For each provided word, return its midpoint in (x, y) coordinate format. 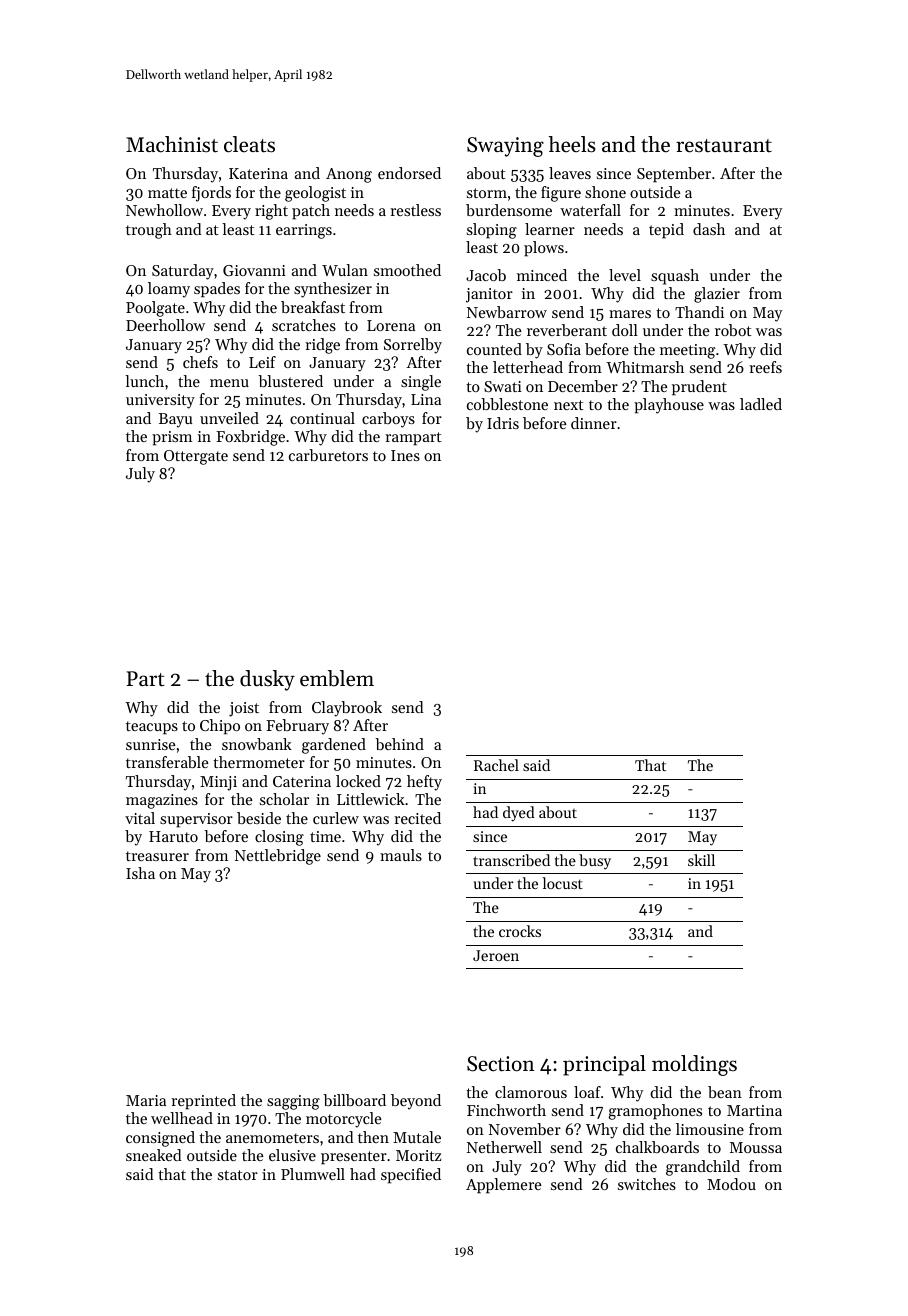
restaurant (724, 146)
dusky (267, 680)
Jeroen (496, 955)
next (569, 405)
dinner (594, 423)
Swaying (505, 147)
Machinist (172, 144)
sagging (293, 1102)
